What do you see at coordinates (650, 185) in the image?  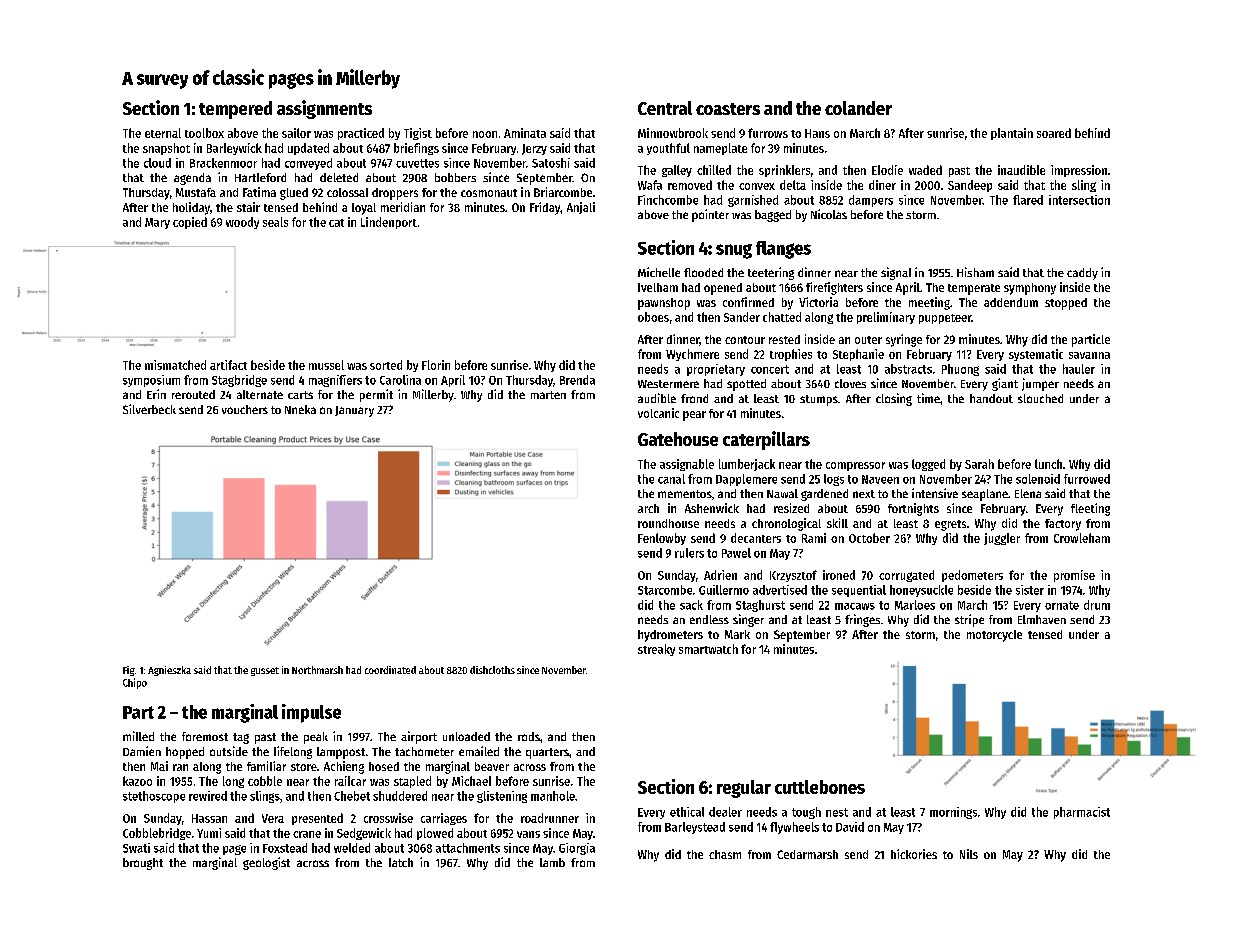 I see `Wafa` at bounding box center [650, 185].
